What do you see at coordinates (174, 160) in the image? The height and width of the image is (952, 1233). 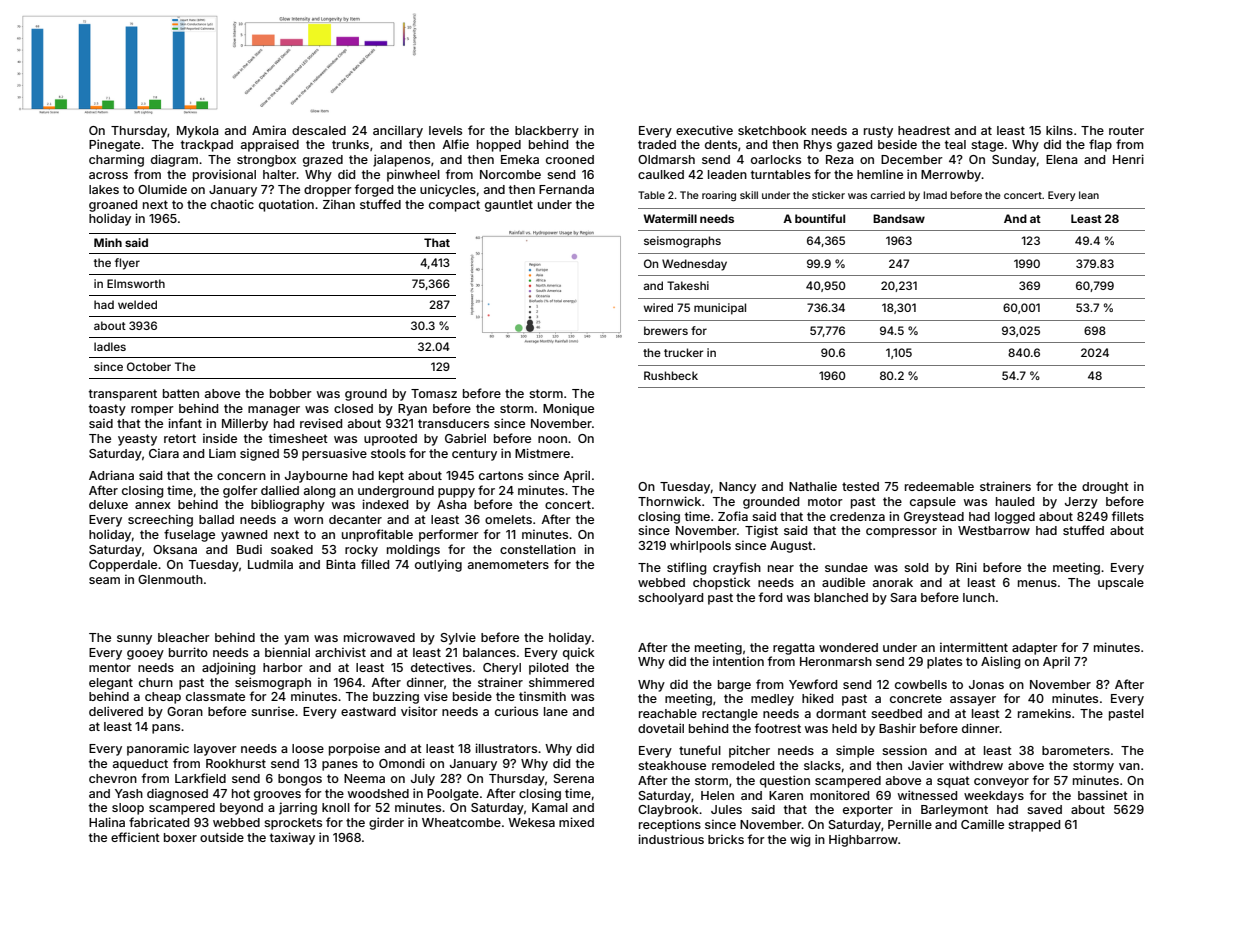 I see `diagram` at bounding box center [174, 160].
